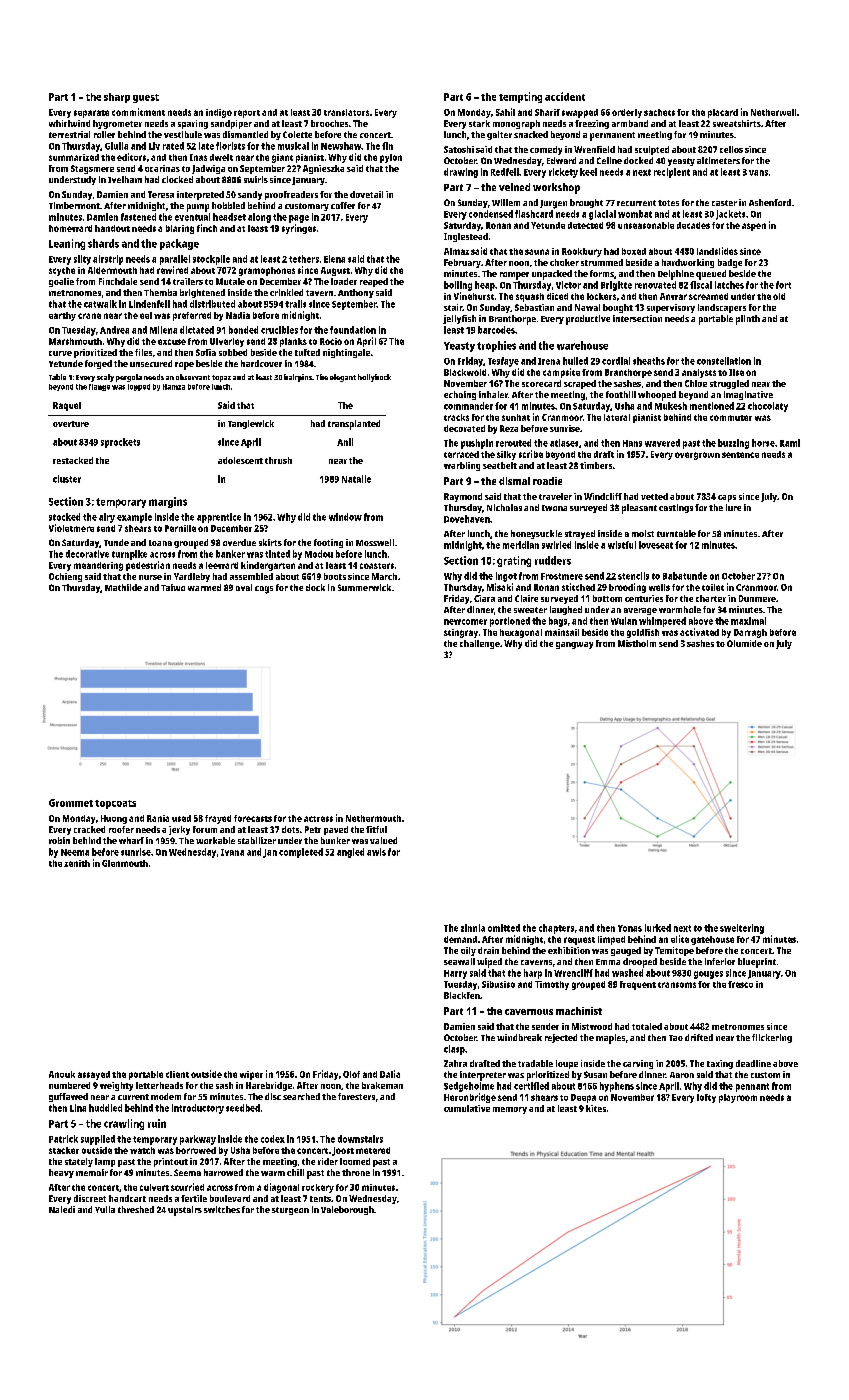 The image size is (849, 1400). Describe the element at coordinates (347, 1210) in the screenshot. I see `Valeborough` at that location.
